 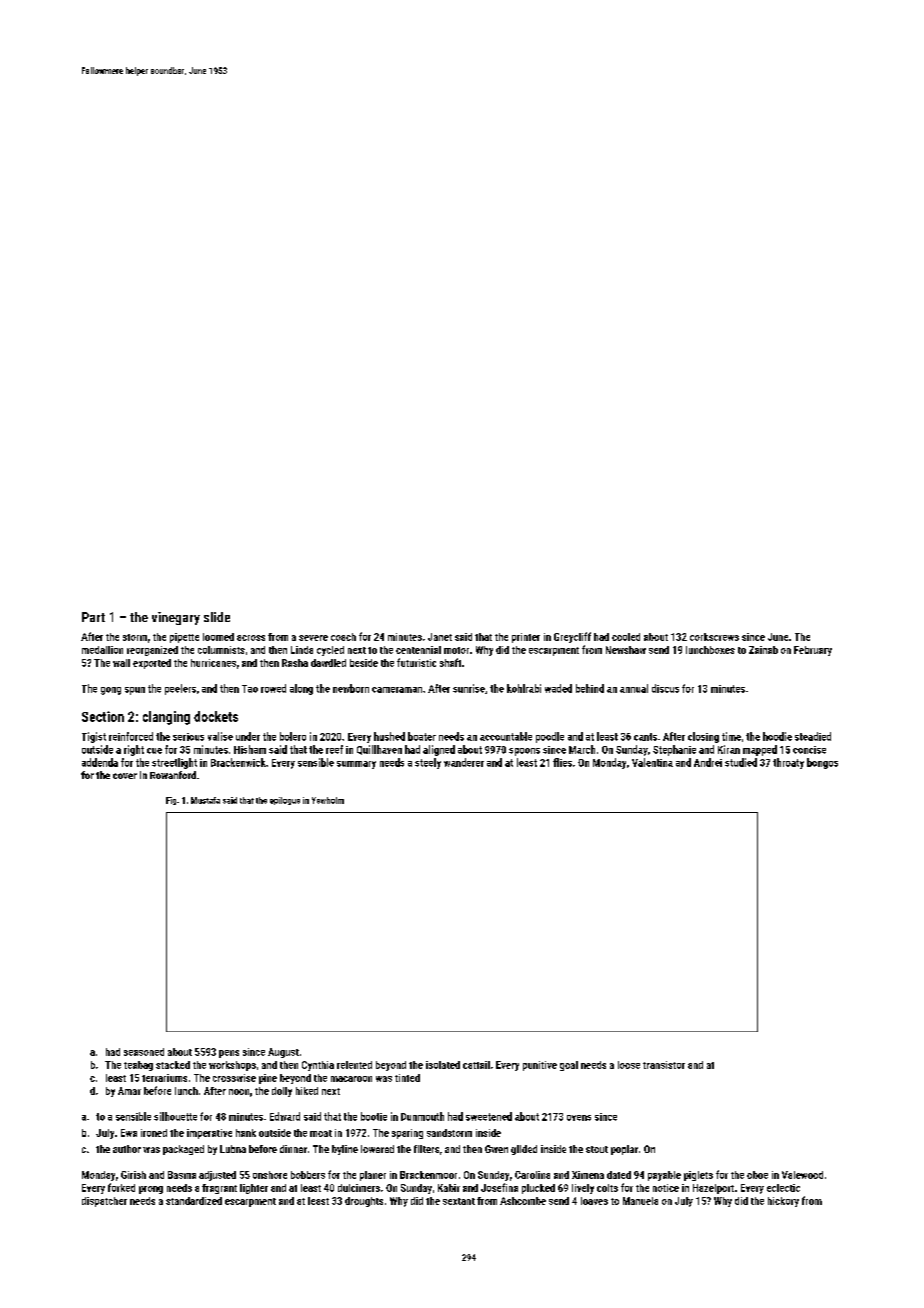 I want to click on Yewholm, so click(x=328, y=800).
